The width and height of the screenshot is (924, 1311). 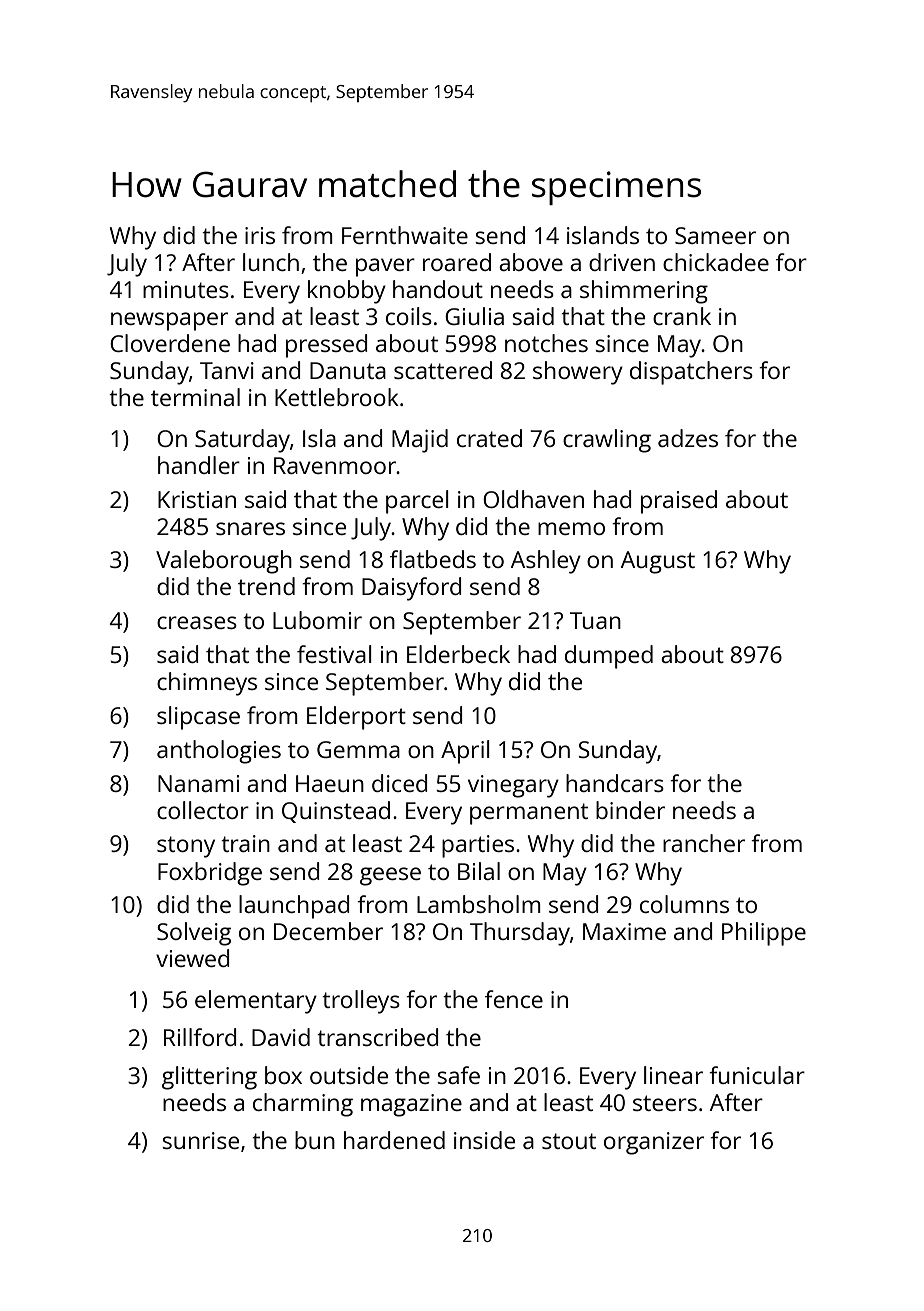 I want to click on Daisyford, so click(x=412, y=589).
